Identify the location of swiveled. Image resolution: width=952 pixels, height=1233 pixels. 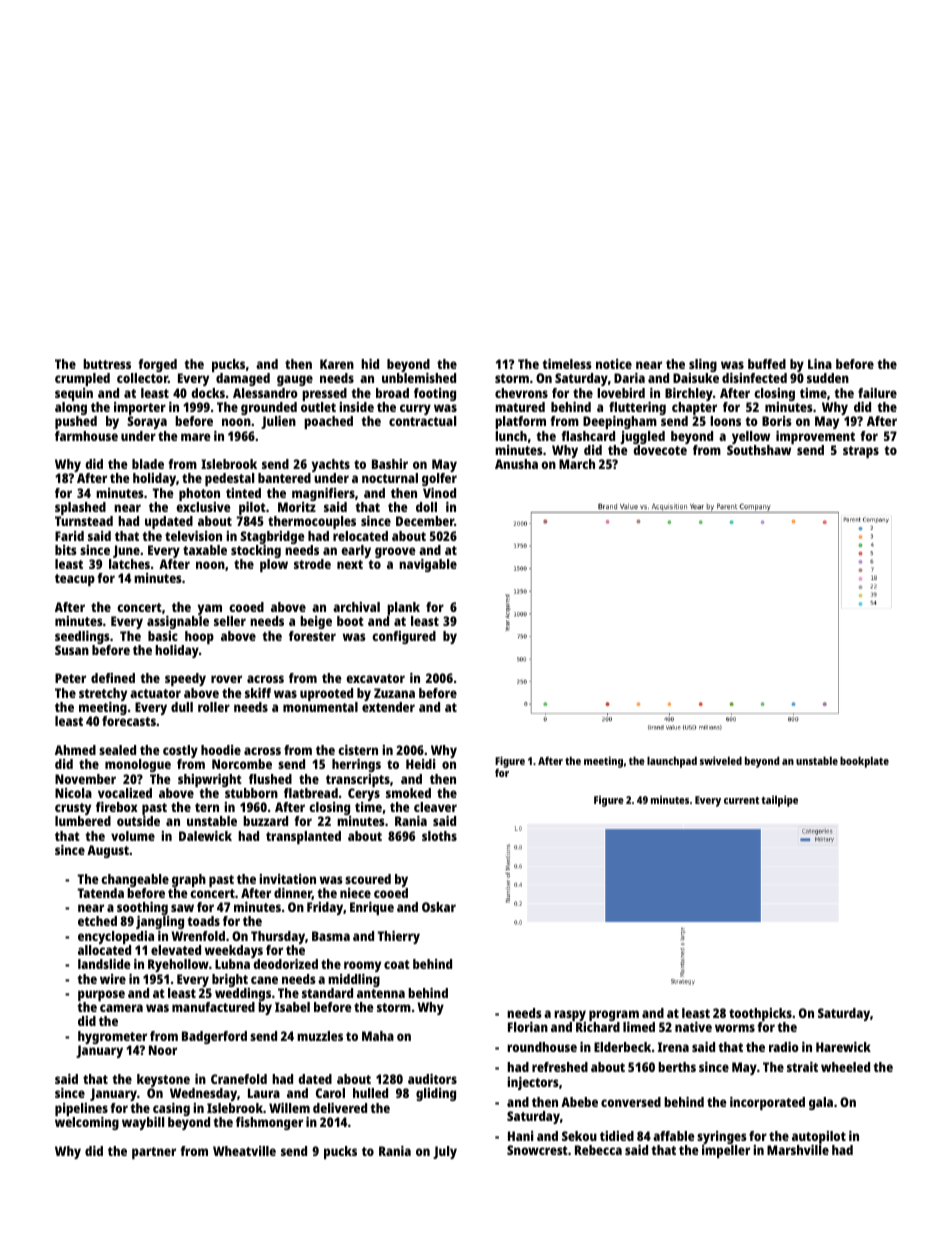
(721, 760).
